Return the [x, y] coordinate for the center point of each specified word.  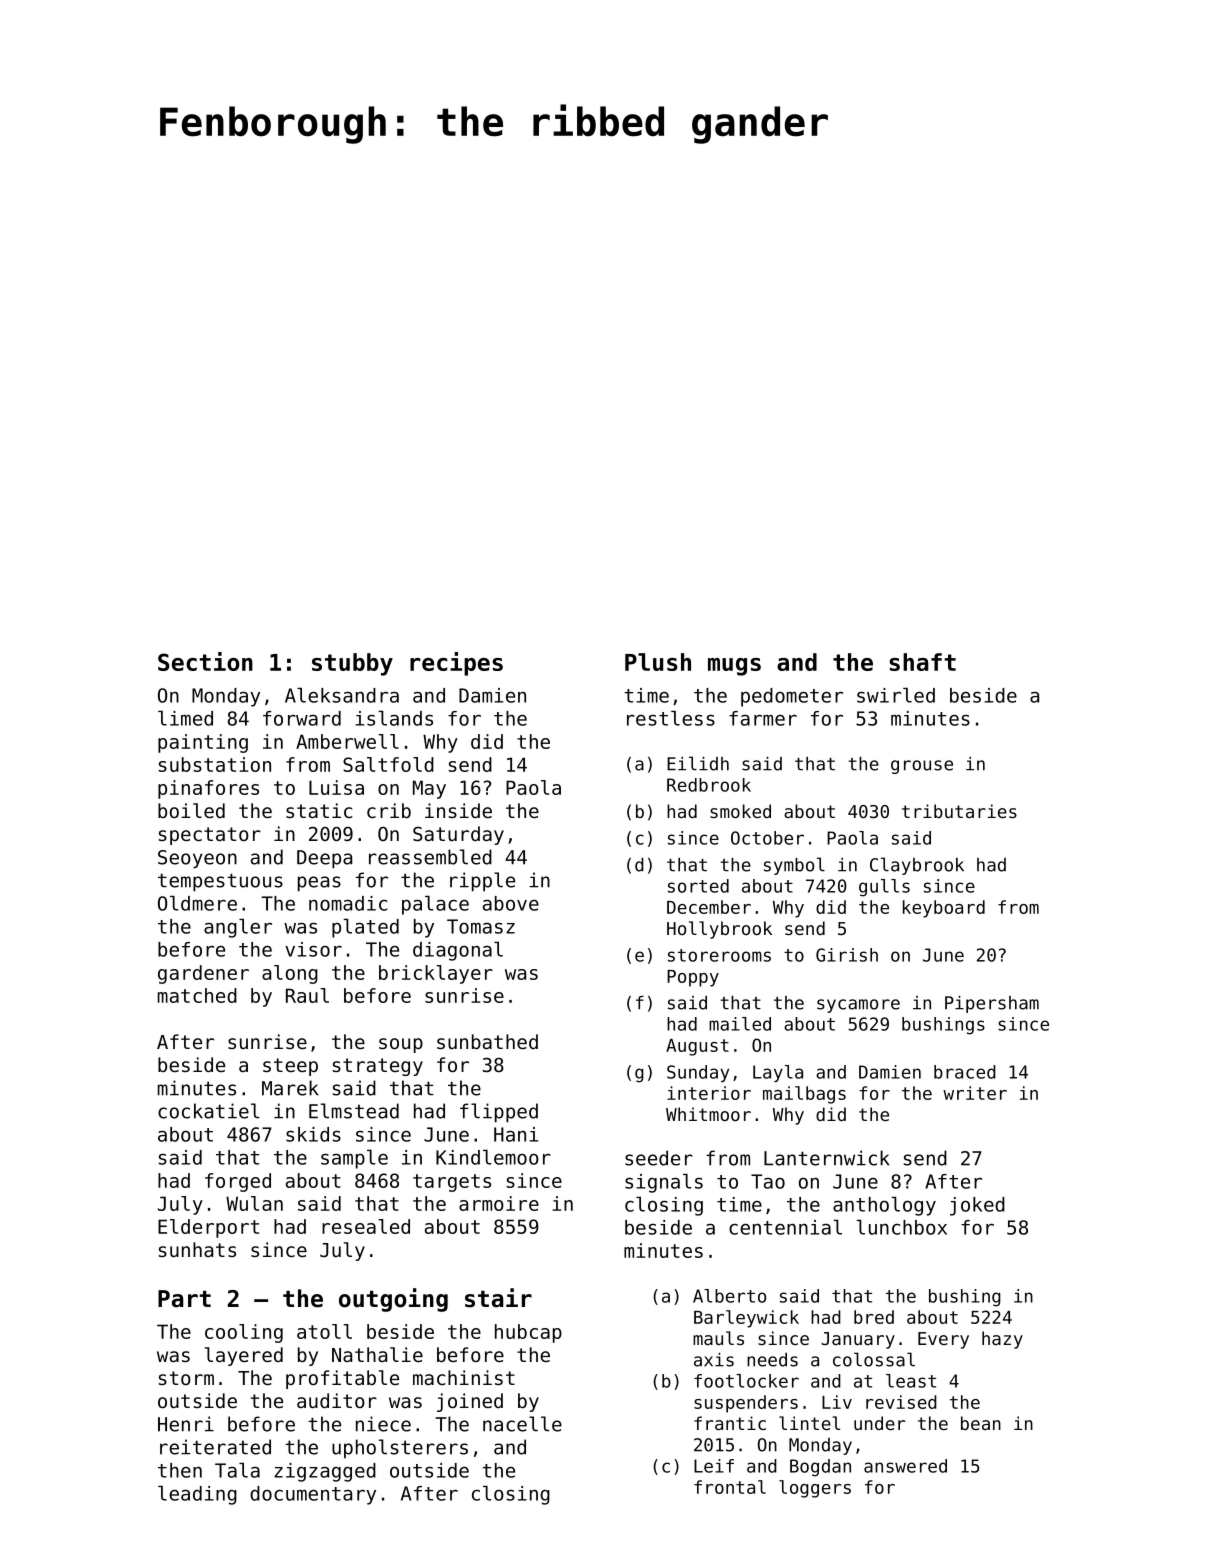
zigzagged [325, 1472]
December [709, 907]
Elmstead [354, 1111]
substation [214, 764]
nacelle [522, 1424]
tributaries [959, 811]
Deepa [324, 859]
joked [977, 1206]
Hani [516, 1134]
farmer [763, 718]
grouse [922, 767]
